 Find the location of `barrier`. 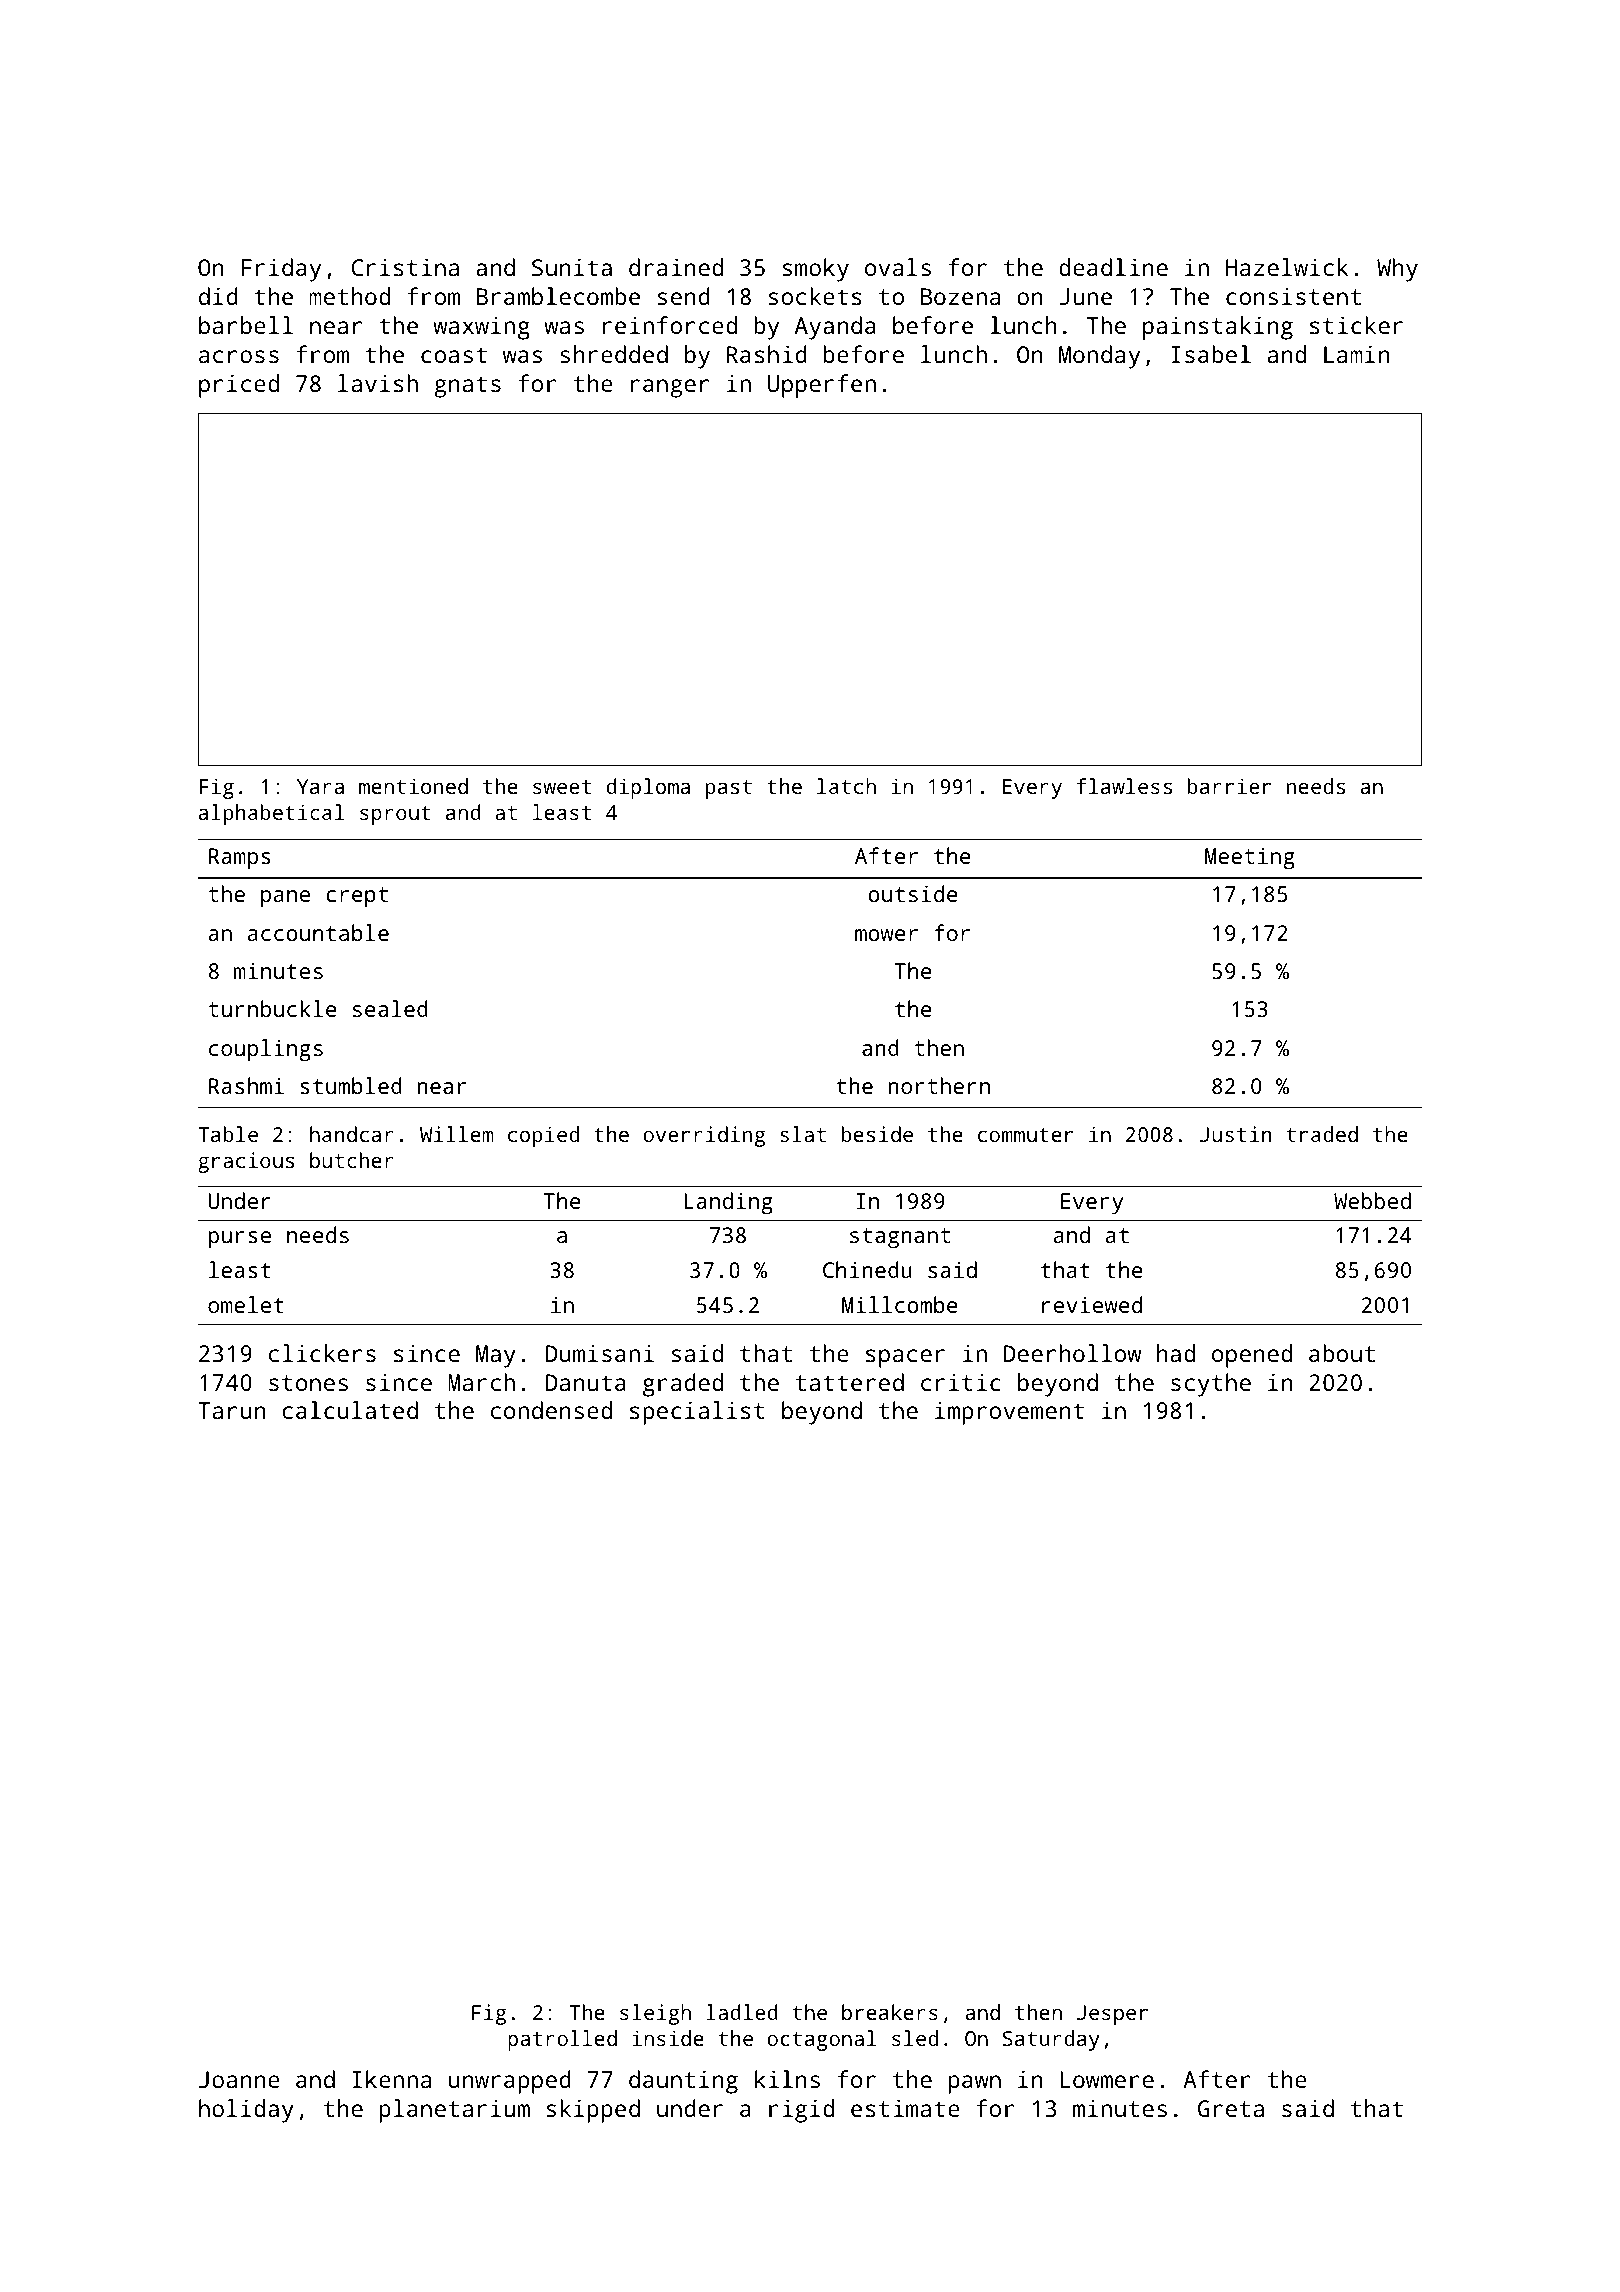

barrier is located at coordinates (1229, 786).
